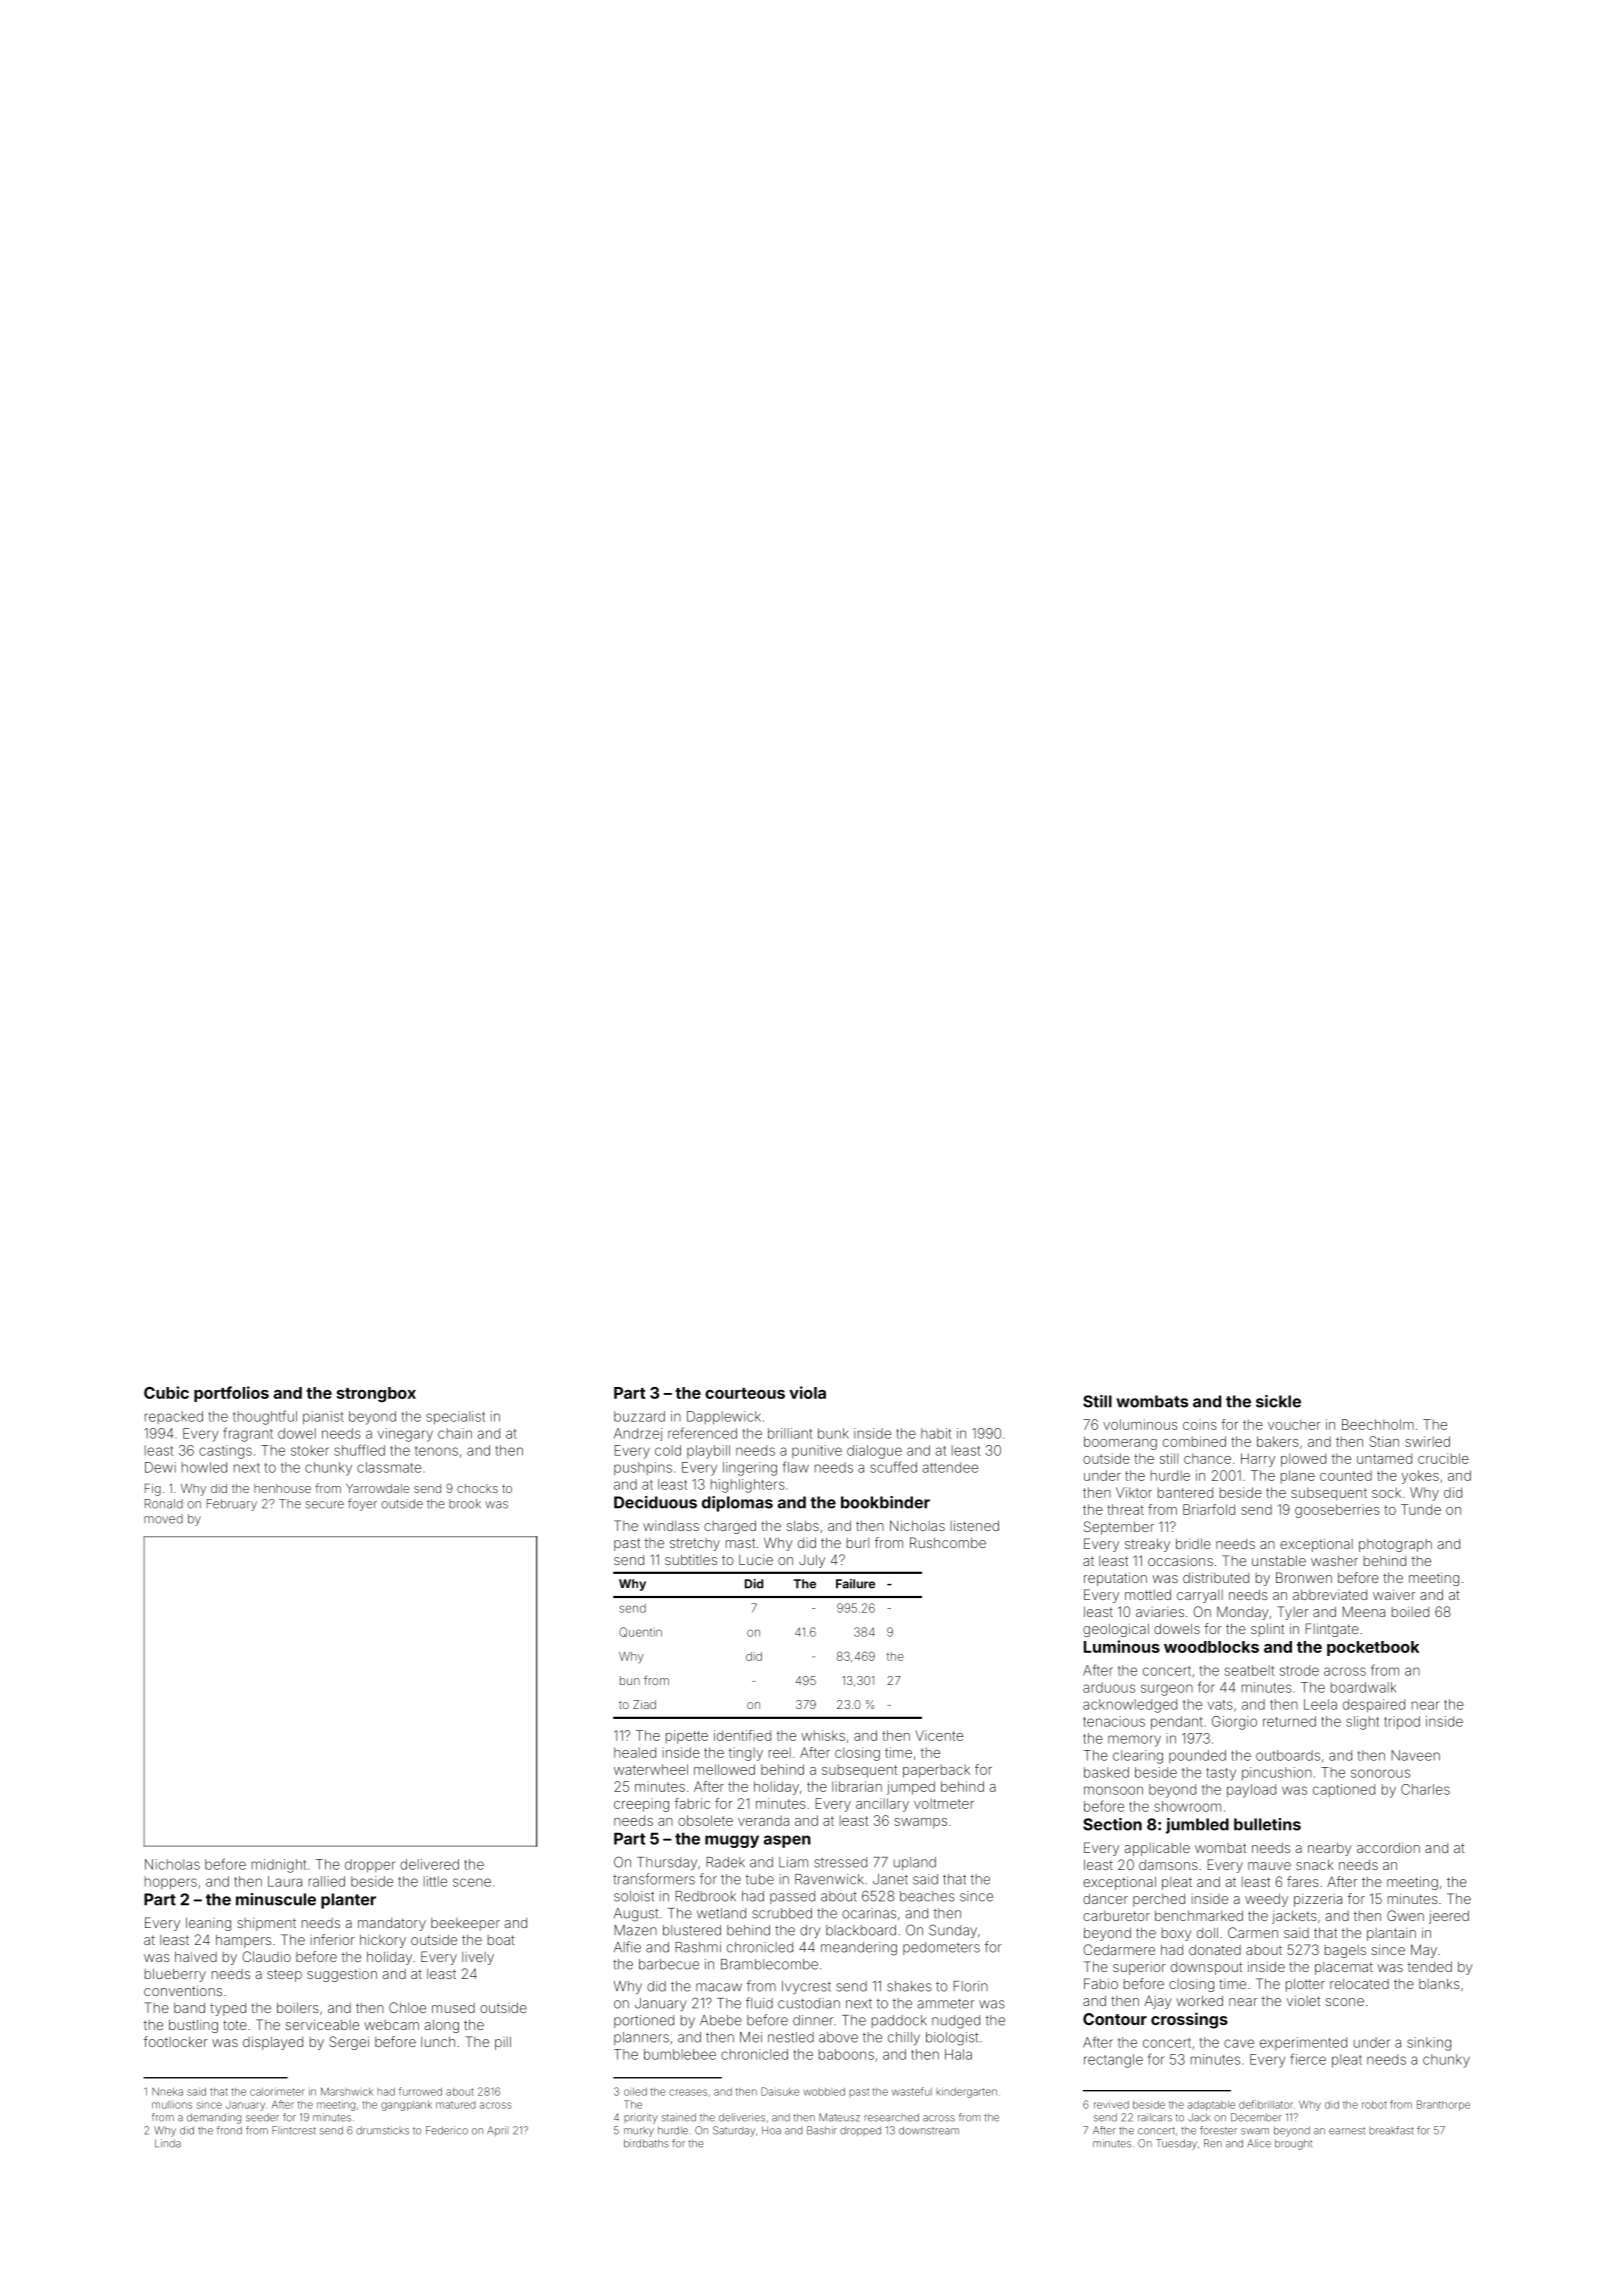  What do you see at coordinates (1269, 1866) in the page?
I see `mauve` at bounding box center [1269, 1866].
